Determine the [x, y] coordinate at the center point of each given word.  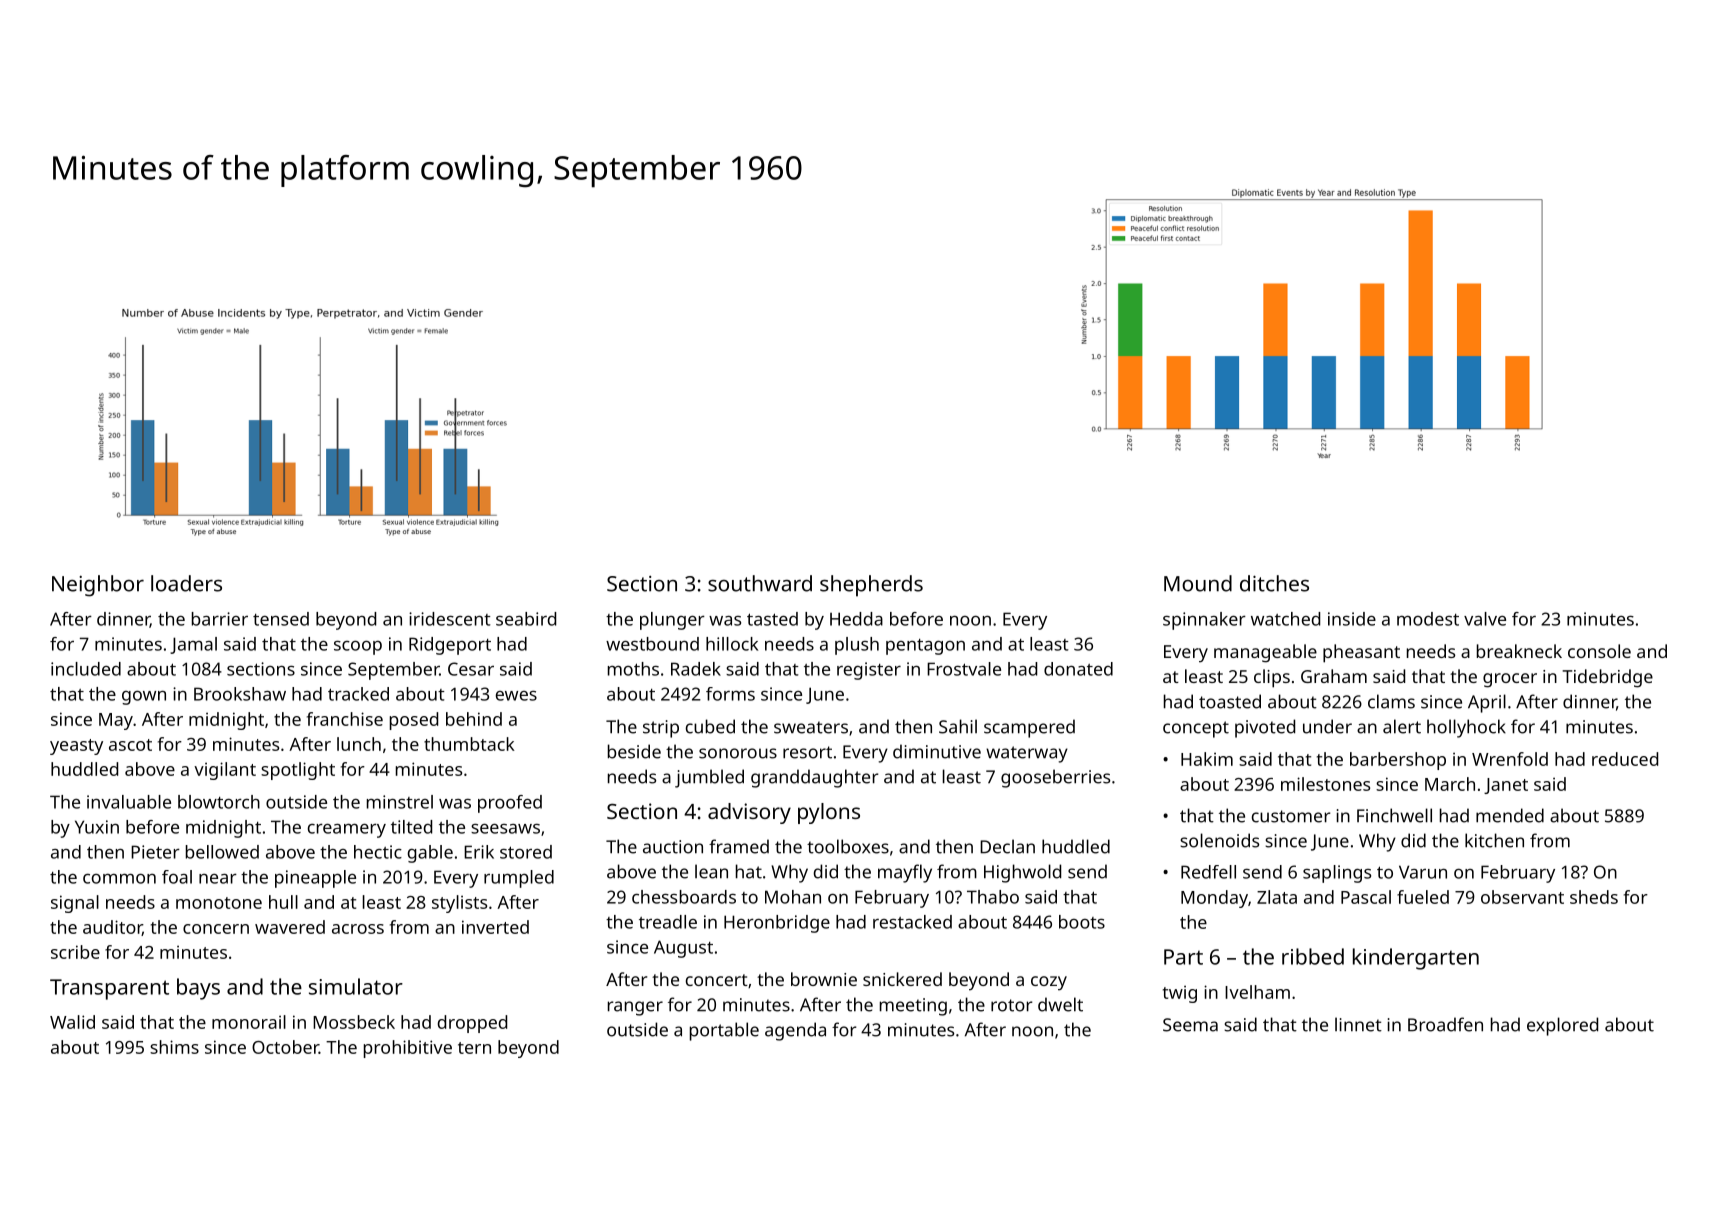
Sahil [958, 726]
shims [174, 1047]
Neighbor [98, 586]
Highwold [1022, 873]
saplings [1337, 874]
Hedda [856, 619]
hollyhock [1466, 728]
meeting [913, 1007]
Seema [1190, 1025]
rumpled [519, 879]
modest [1428, 619]
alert [1402, 726]
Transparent [109, 989]
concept [1196, 729]
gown [144, 697]
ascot [130, 745]
